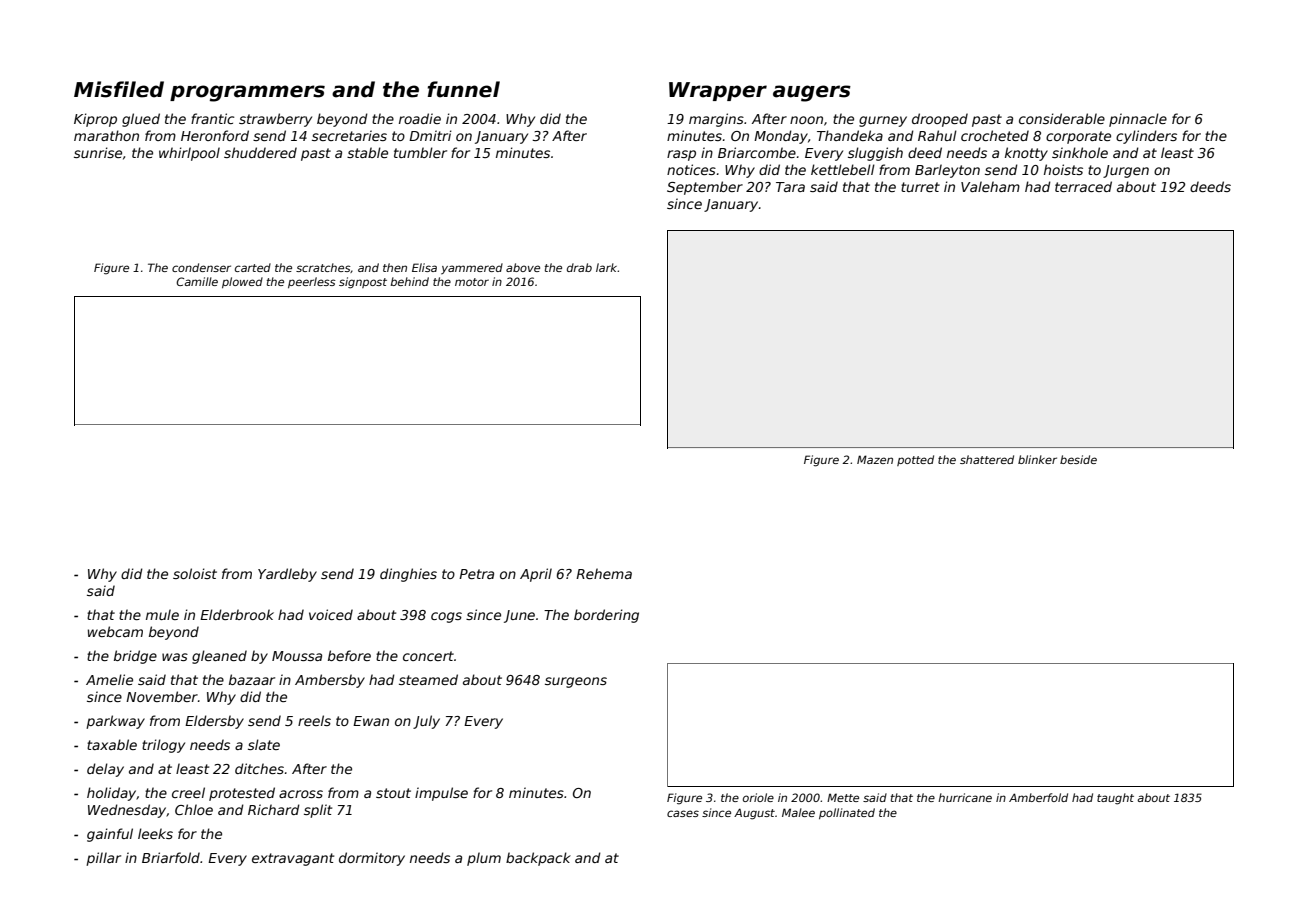 This screenshot has width=1308, height=924. What do you see at coordinates (259, 768) in the screenshot?
I see `ditches` at bounding box center [259, 768].
